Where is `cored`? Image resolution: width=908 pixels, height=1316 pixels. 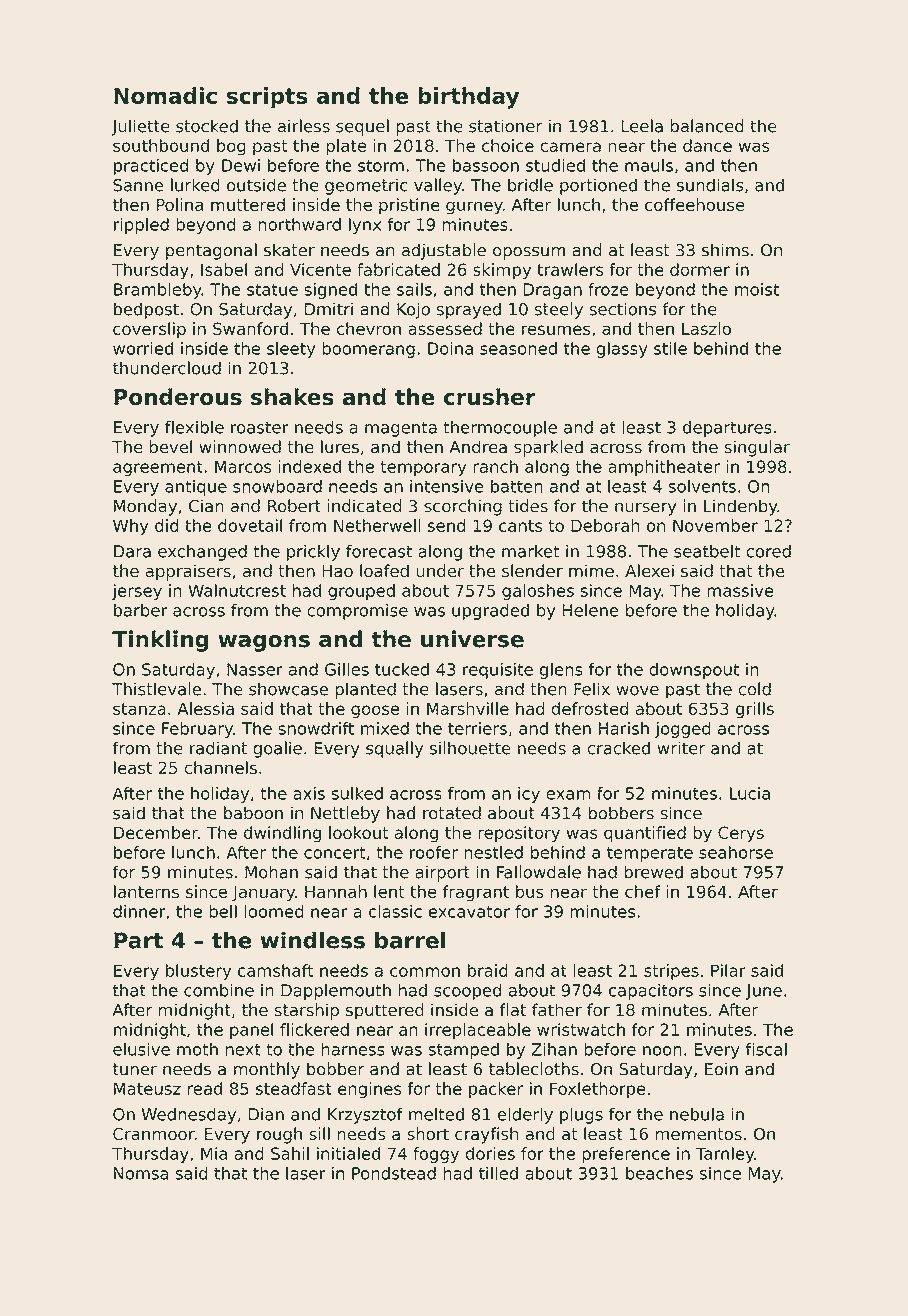
cored is located at coordinates (768, 551).
